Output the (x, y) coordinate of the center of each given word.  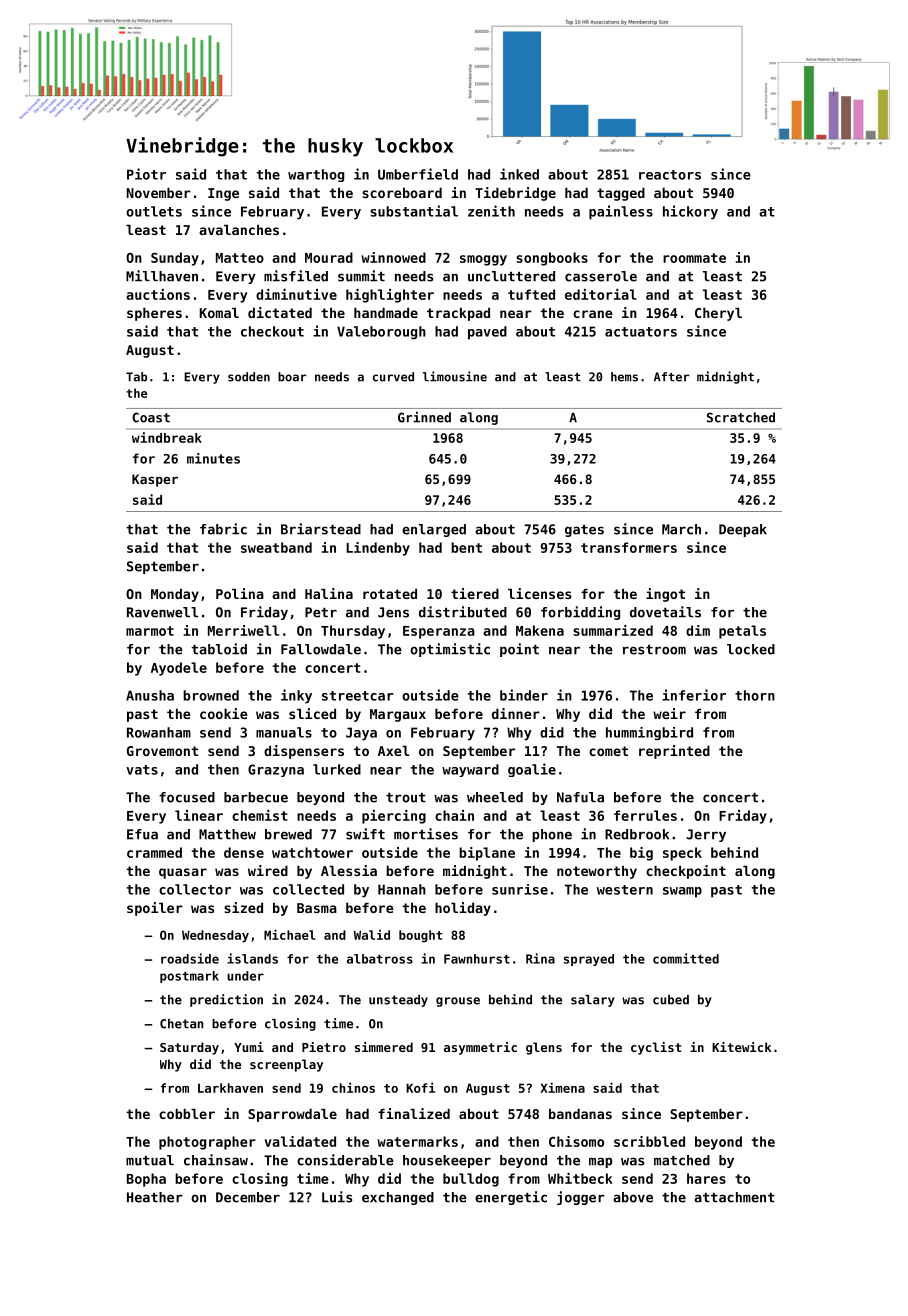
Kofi (420, 1087)
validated (300, 1141)
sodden (249, 377)
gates (584, 531)
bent (466, 547)
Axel (393, 750)
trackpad (458, 314)
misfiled (296, 276)
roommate (694, 258)
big (641, 854)
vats (142, 770)
